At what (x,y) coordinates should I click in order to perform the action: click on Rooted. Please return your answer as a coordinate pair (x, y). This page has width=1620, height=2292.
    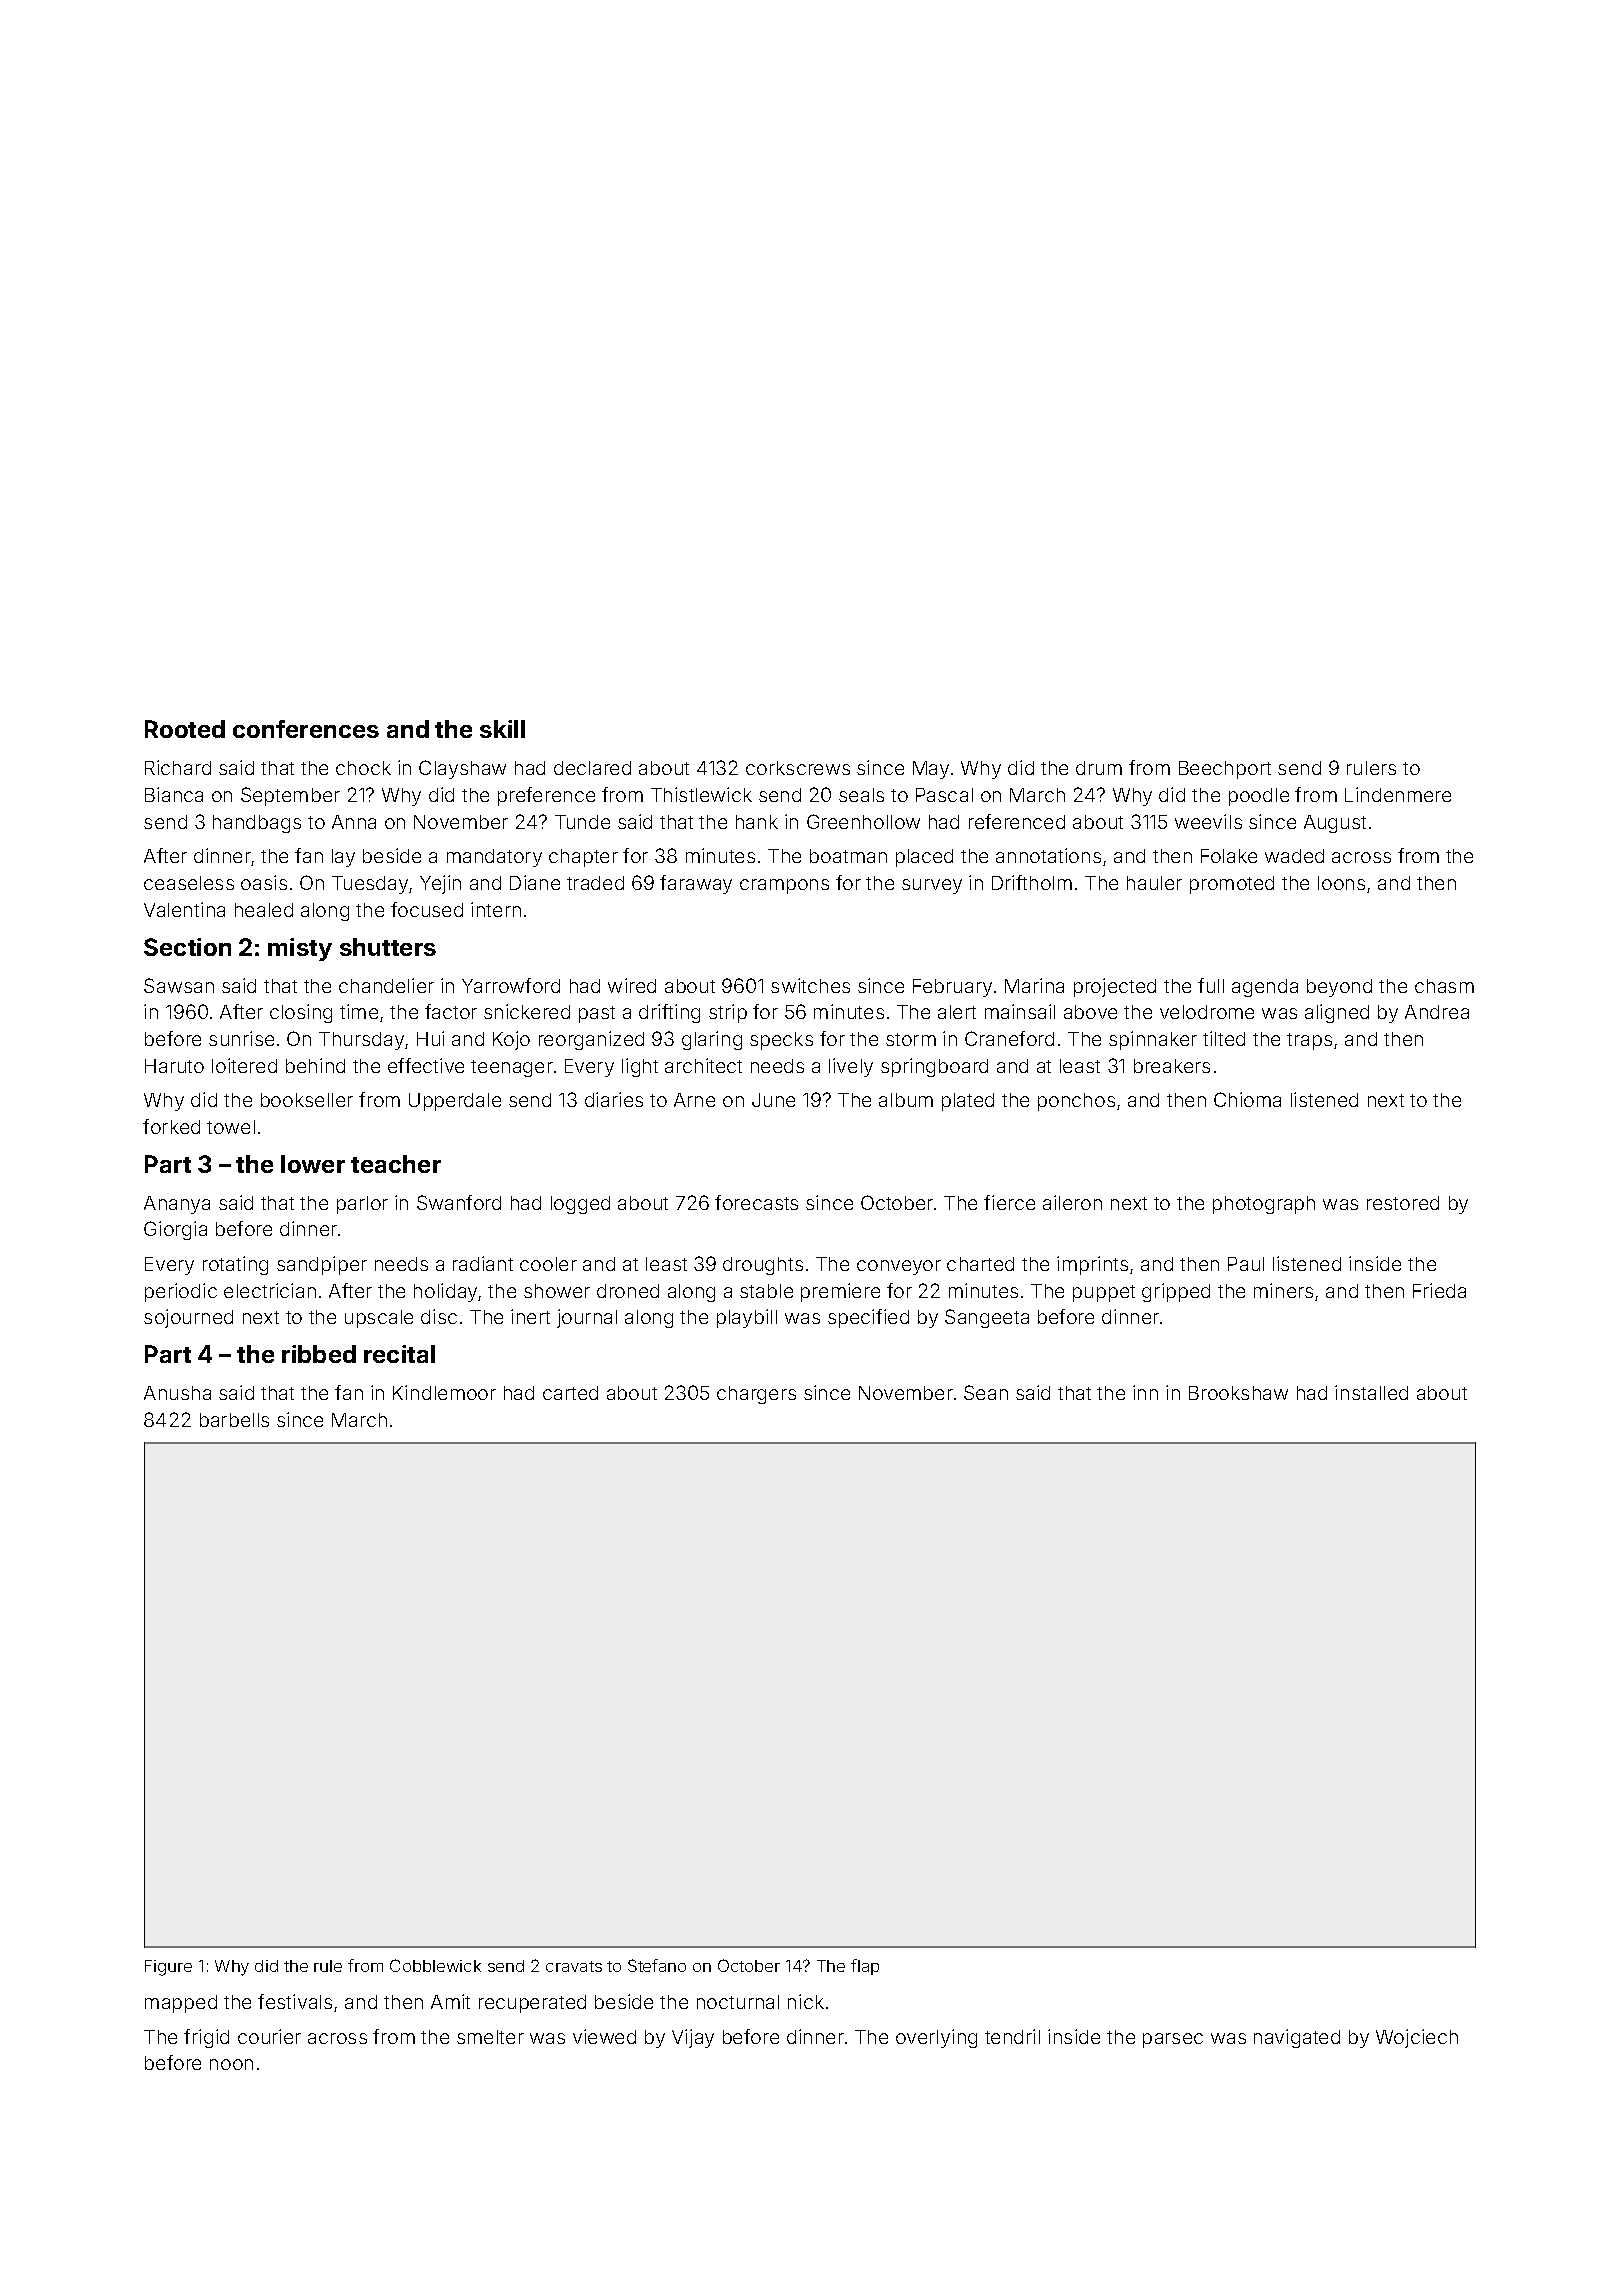
    Looking at the image, I should click on (185, 729).
